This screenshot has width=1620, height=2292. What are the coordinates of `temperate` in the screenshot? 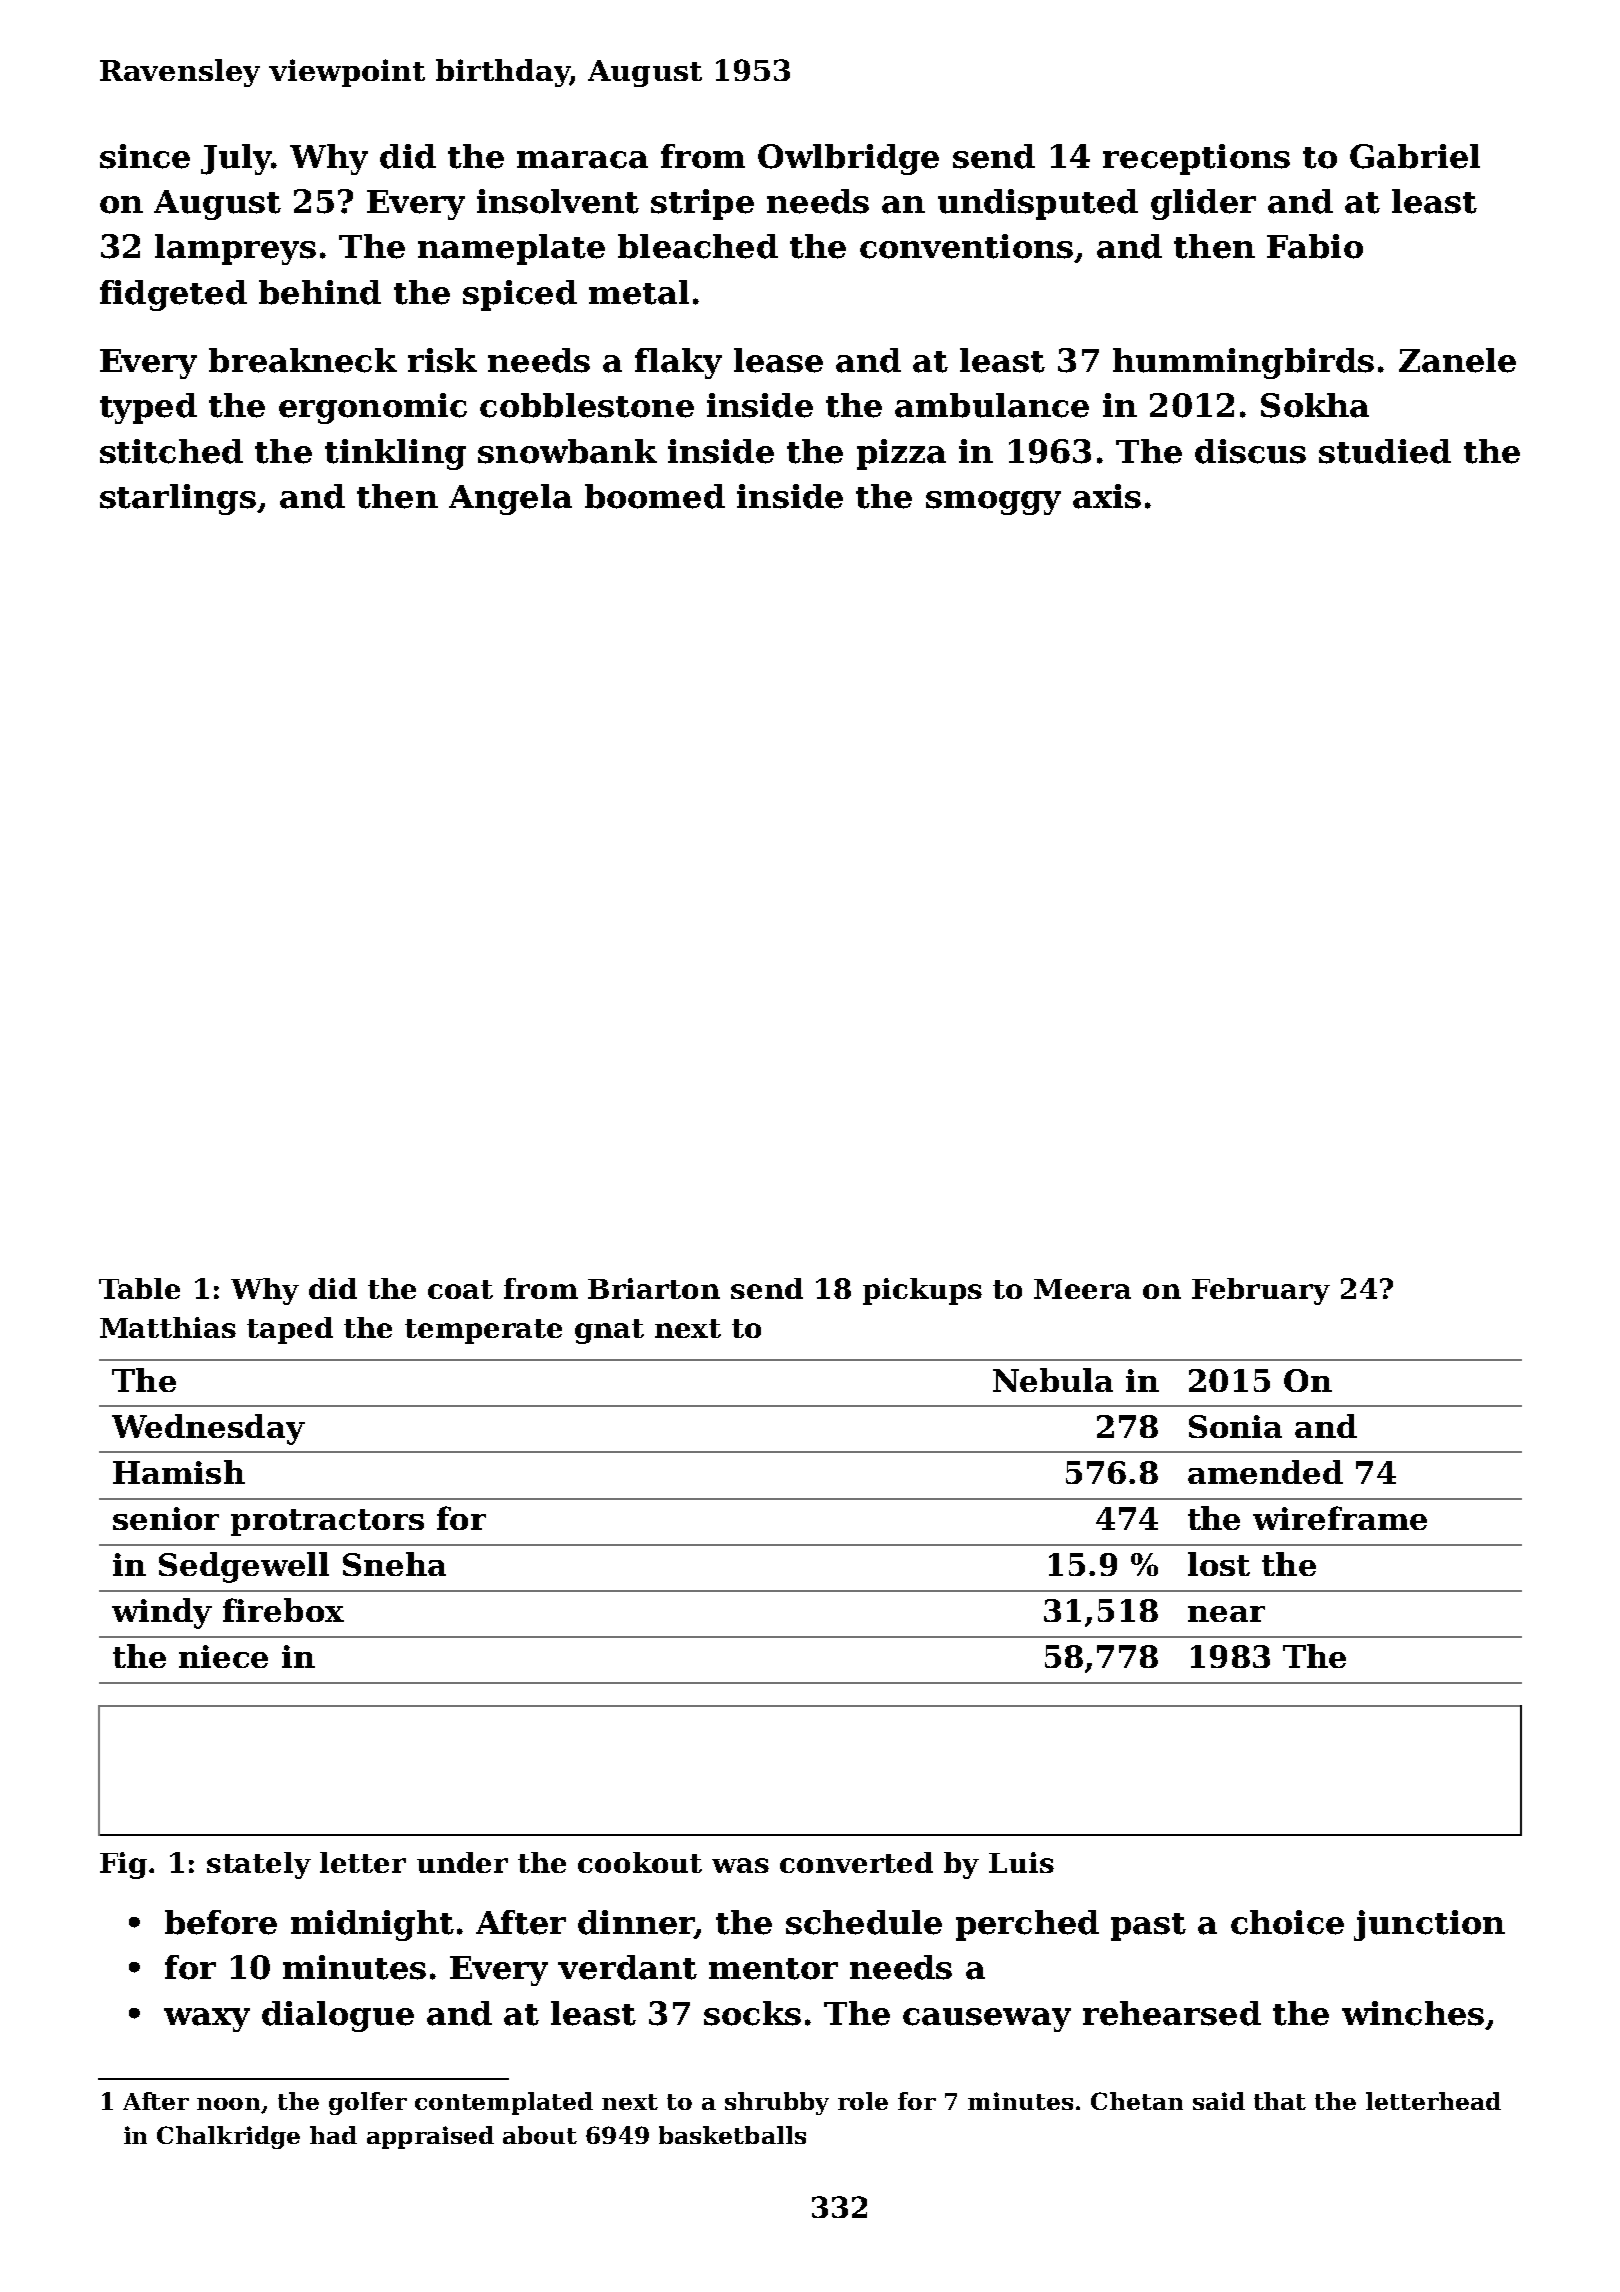 It's located at (483, 1331).
